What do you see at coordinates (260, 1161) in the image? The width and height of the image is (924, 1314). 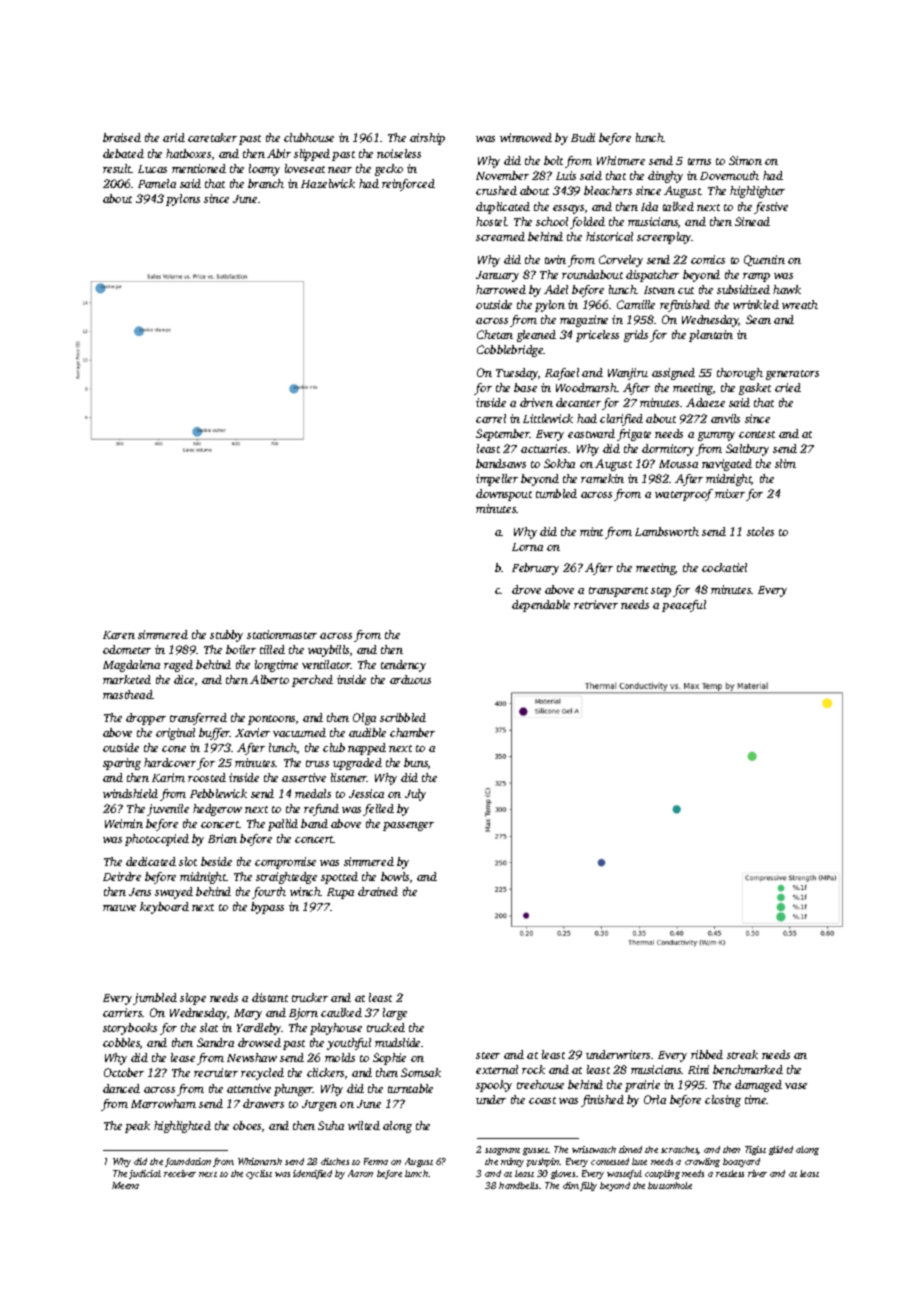 I see `Whitmarsh` at bounding box center [260, 1161].
